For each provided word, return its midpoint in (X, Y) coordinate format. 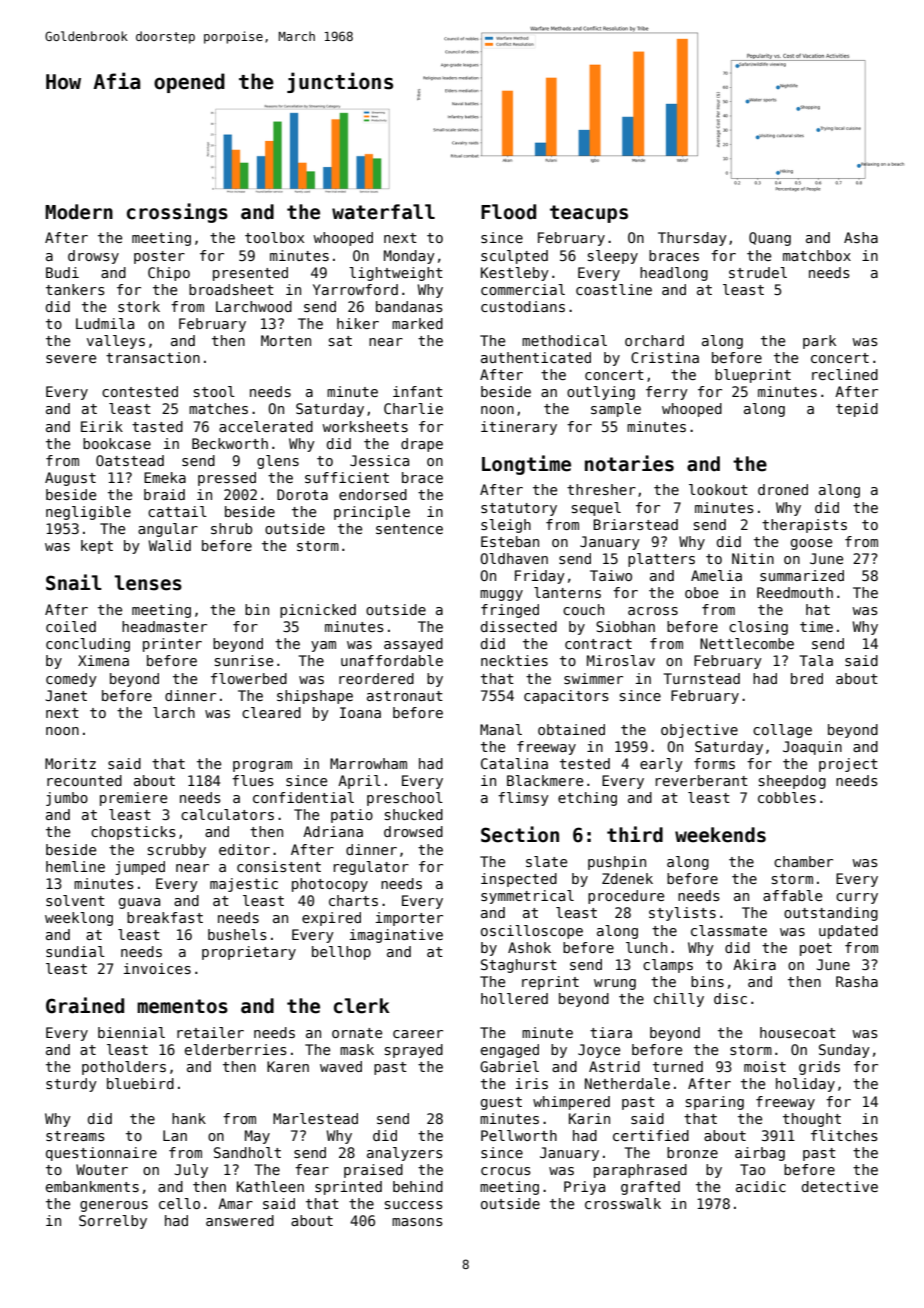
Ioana (360, 712)
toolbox (274, 237)
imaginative (396, 936)
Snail (74, 582)
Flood (508, 212)
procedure (626, 897)
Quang (770, 239)
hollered (514, 998)
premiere (133, 799)
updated (848, 932)
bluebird (140, 1083)
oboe (701, 592)
